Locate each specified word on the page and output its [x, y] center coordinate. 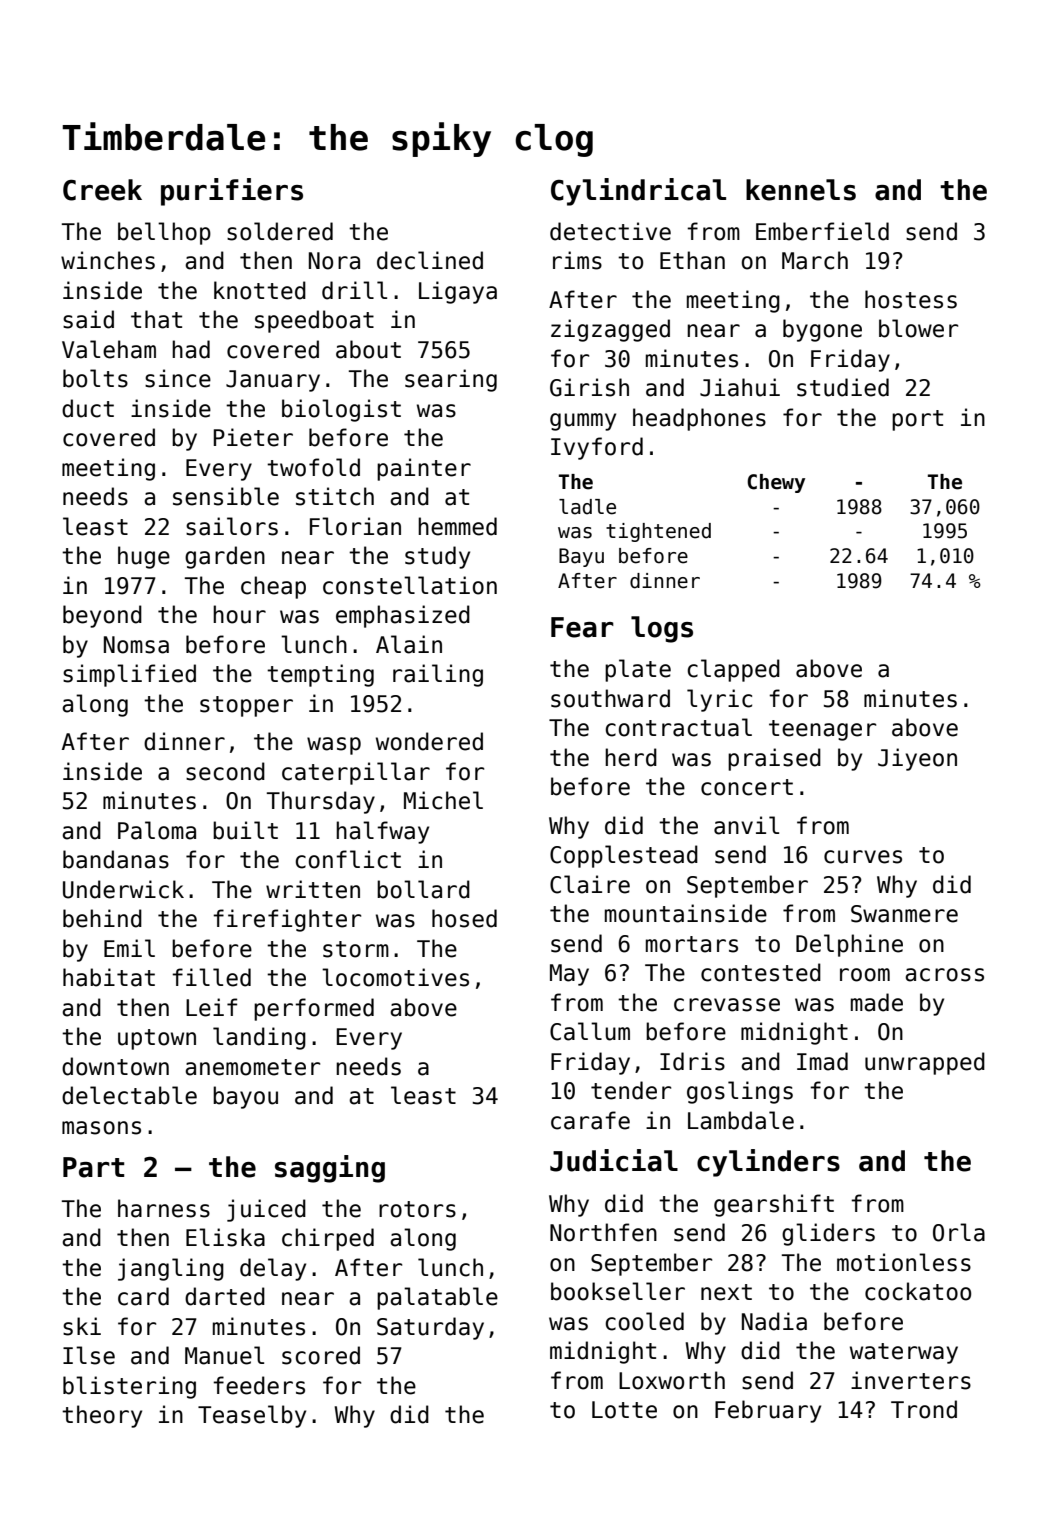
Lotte [624, 1410]
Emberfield [822, 231]
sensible [226, 496]
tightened [658, 532]
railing [438, 675]
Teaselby [252, 1416]
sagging [330, 1169]
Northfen [603, 1232]
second [225, 771]
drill [354, 290]
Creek [102, 190]
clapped [733, 670]
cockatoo [918, 1291]
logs [662, 629]
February [768, 1411]
